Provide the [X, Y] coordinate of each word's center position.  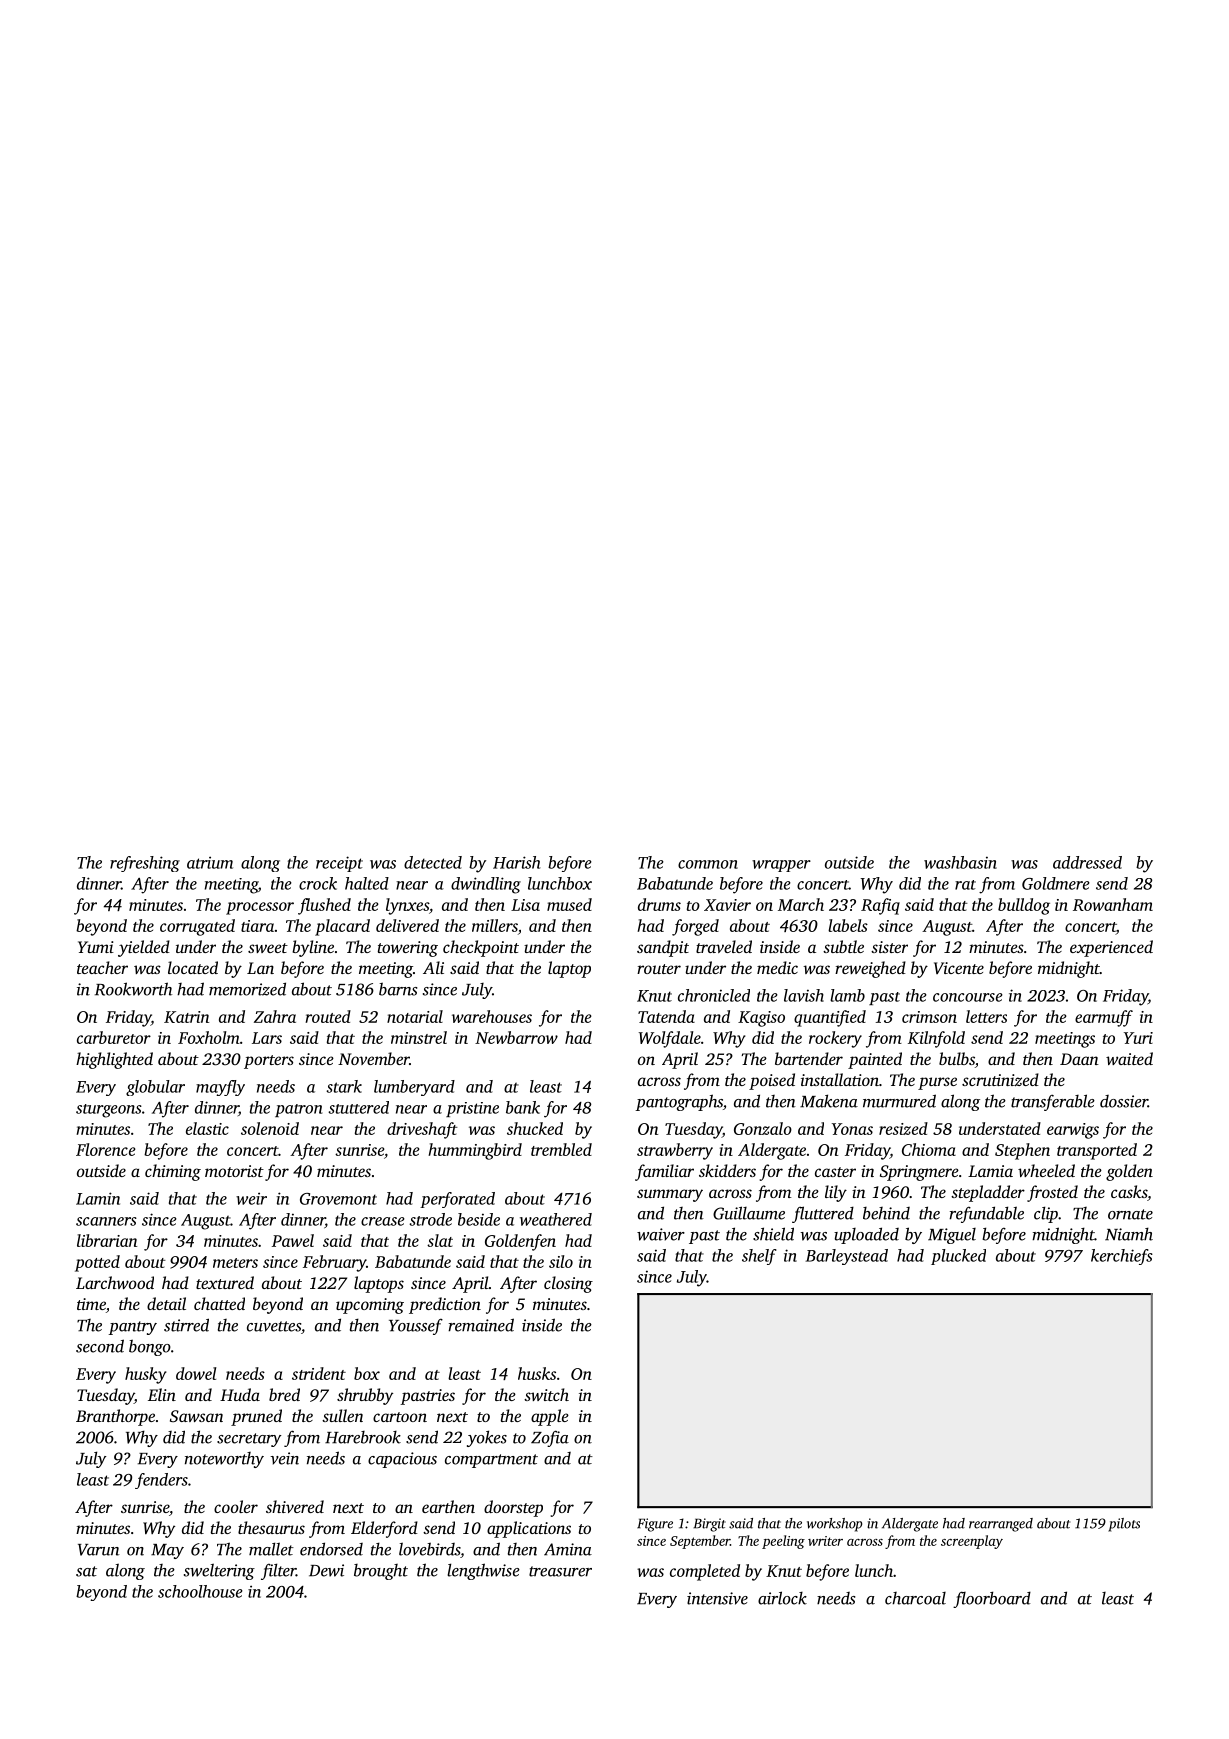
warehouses [492, 1016]
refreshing [145, 864]
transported [1097, 1151]
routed [328, 1016]
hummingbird [475, 1151]
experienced [1111, 948]
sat [86, 1571]
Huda [240, 1394]
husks [537, 1373]
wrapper [781, 866]
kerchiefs [1122, 1257]
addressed [1087, 862]
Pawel [293, 1240]
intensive [717, 1598]
